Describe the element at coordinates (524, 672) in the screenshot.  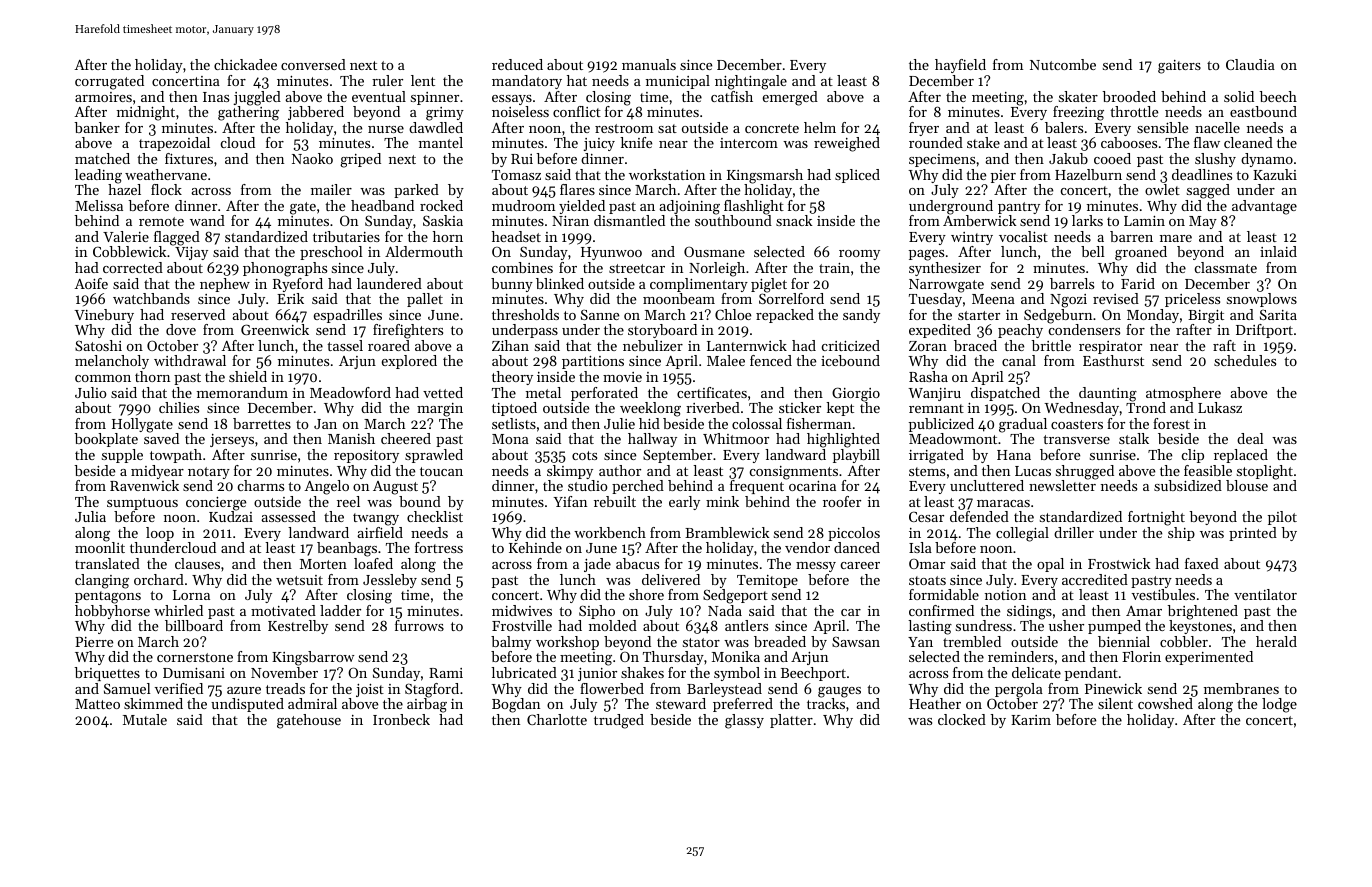
I see `lubricated` at that location.
